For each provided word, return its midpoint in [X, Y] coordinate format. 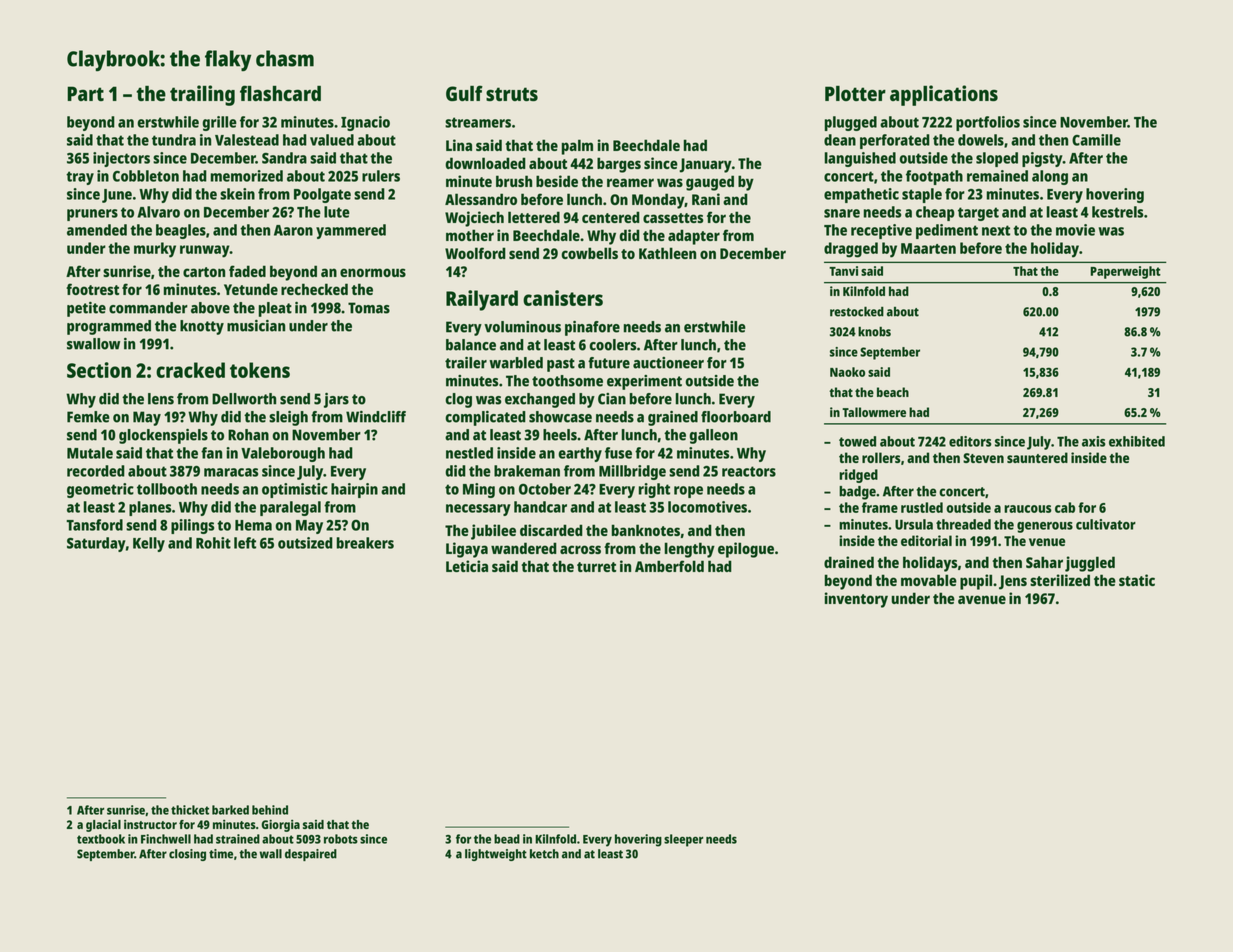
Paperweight [1126, 272]
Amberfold [669, 566]
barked [230, 810]
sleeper [683, 840]
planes [150, 508]
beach [893, 392]
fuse [618, 453]
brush [514, 181]
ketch [544, 854]
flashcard [280, 93]
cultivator [1106, 524]
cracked [190, 370]
